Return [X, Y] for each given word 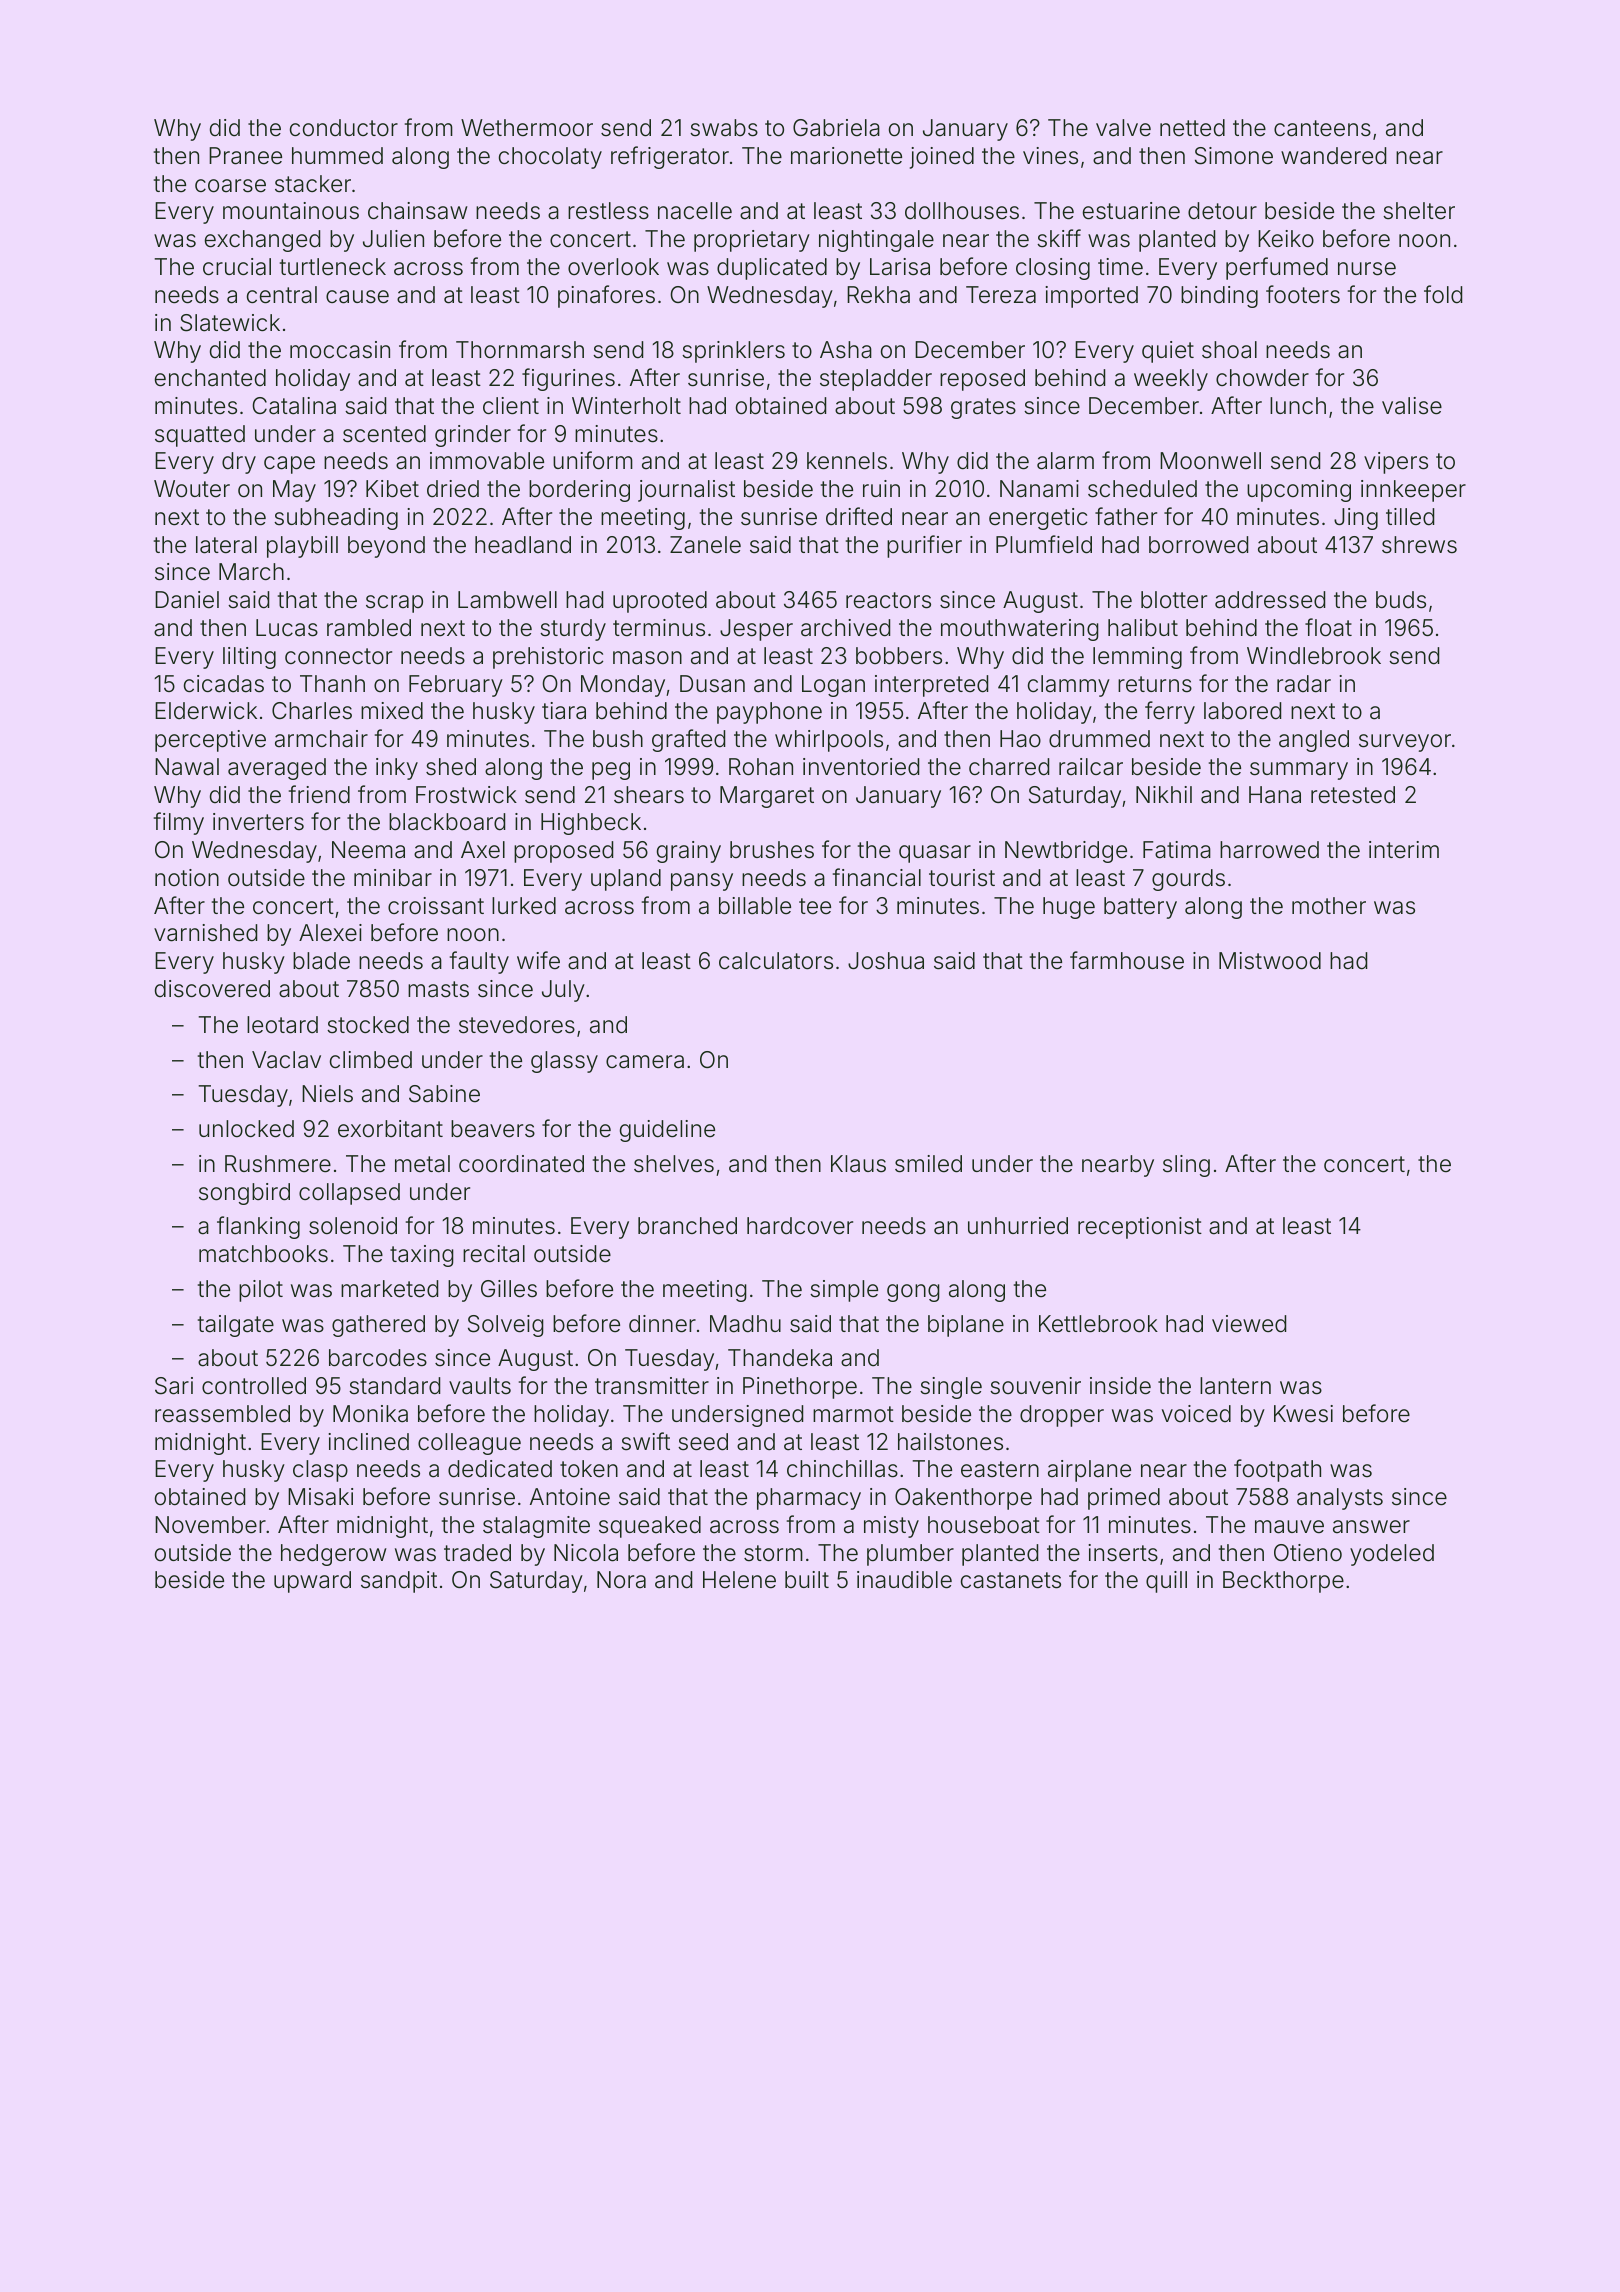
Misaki [320, 1497]
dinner [662, 1324]
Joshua [886, 961]
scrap [394, 604]
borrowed [1198, 545]
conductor [344, 128]
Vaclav [286, 1060]
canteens [1322, 128]
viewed [1249, 1324]
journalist [686, 491]
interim [1404, 850]
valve [1123, 128]
